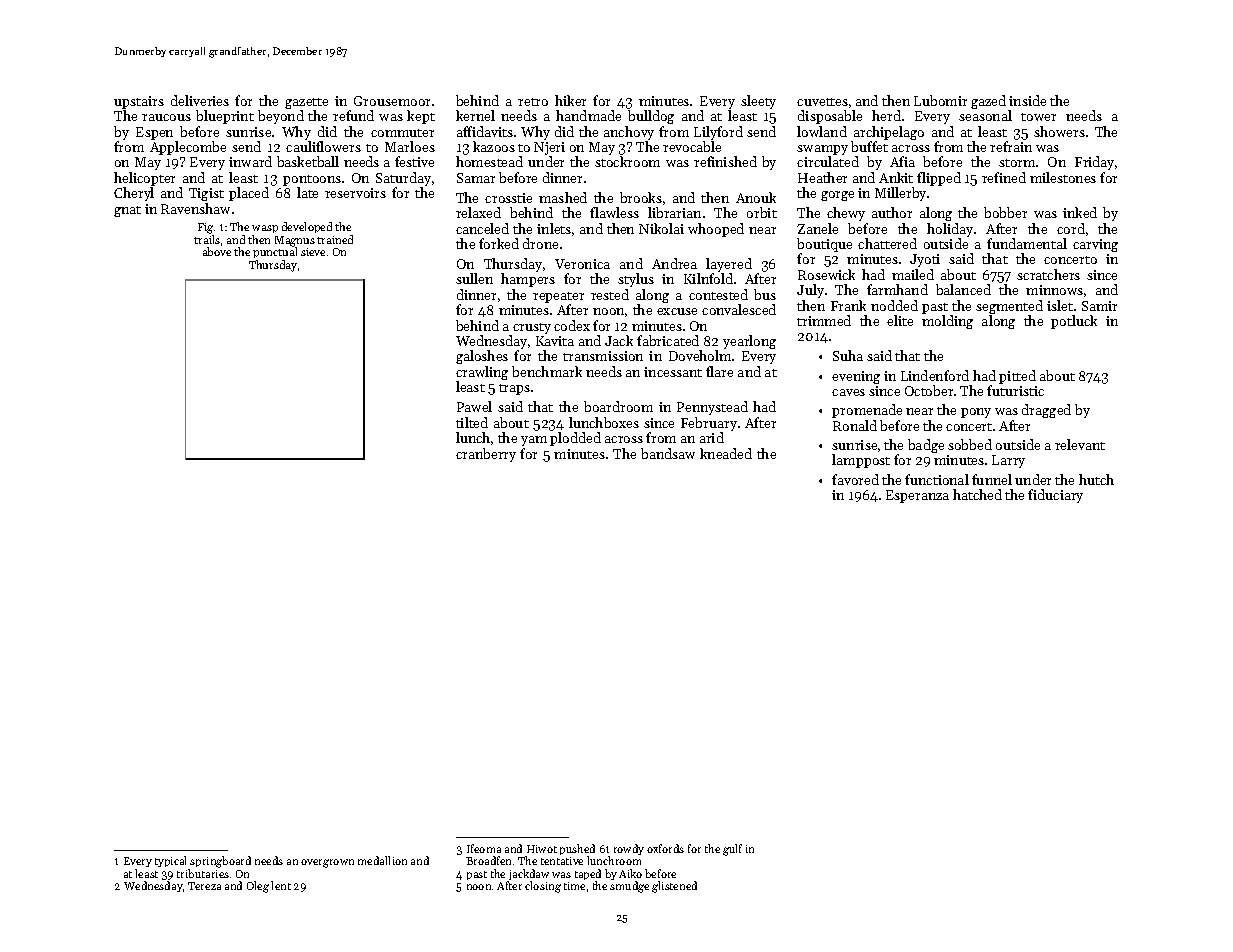 Image resolution: width=1233 pixels, height=952 pixels. What do you see at coordinates (554, 228) in the screenshot?
I see `inlets` at bounding box center [554, 228].
